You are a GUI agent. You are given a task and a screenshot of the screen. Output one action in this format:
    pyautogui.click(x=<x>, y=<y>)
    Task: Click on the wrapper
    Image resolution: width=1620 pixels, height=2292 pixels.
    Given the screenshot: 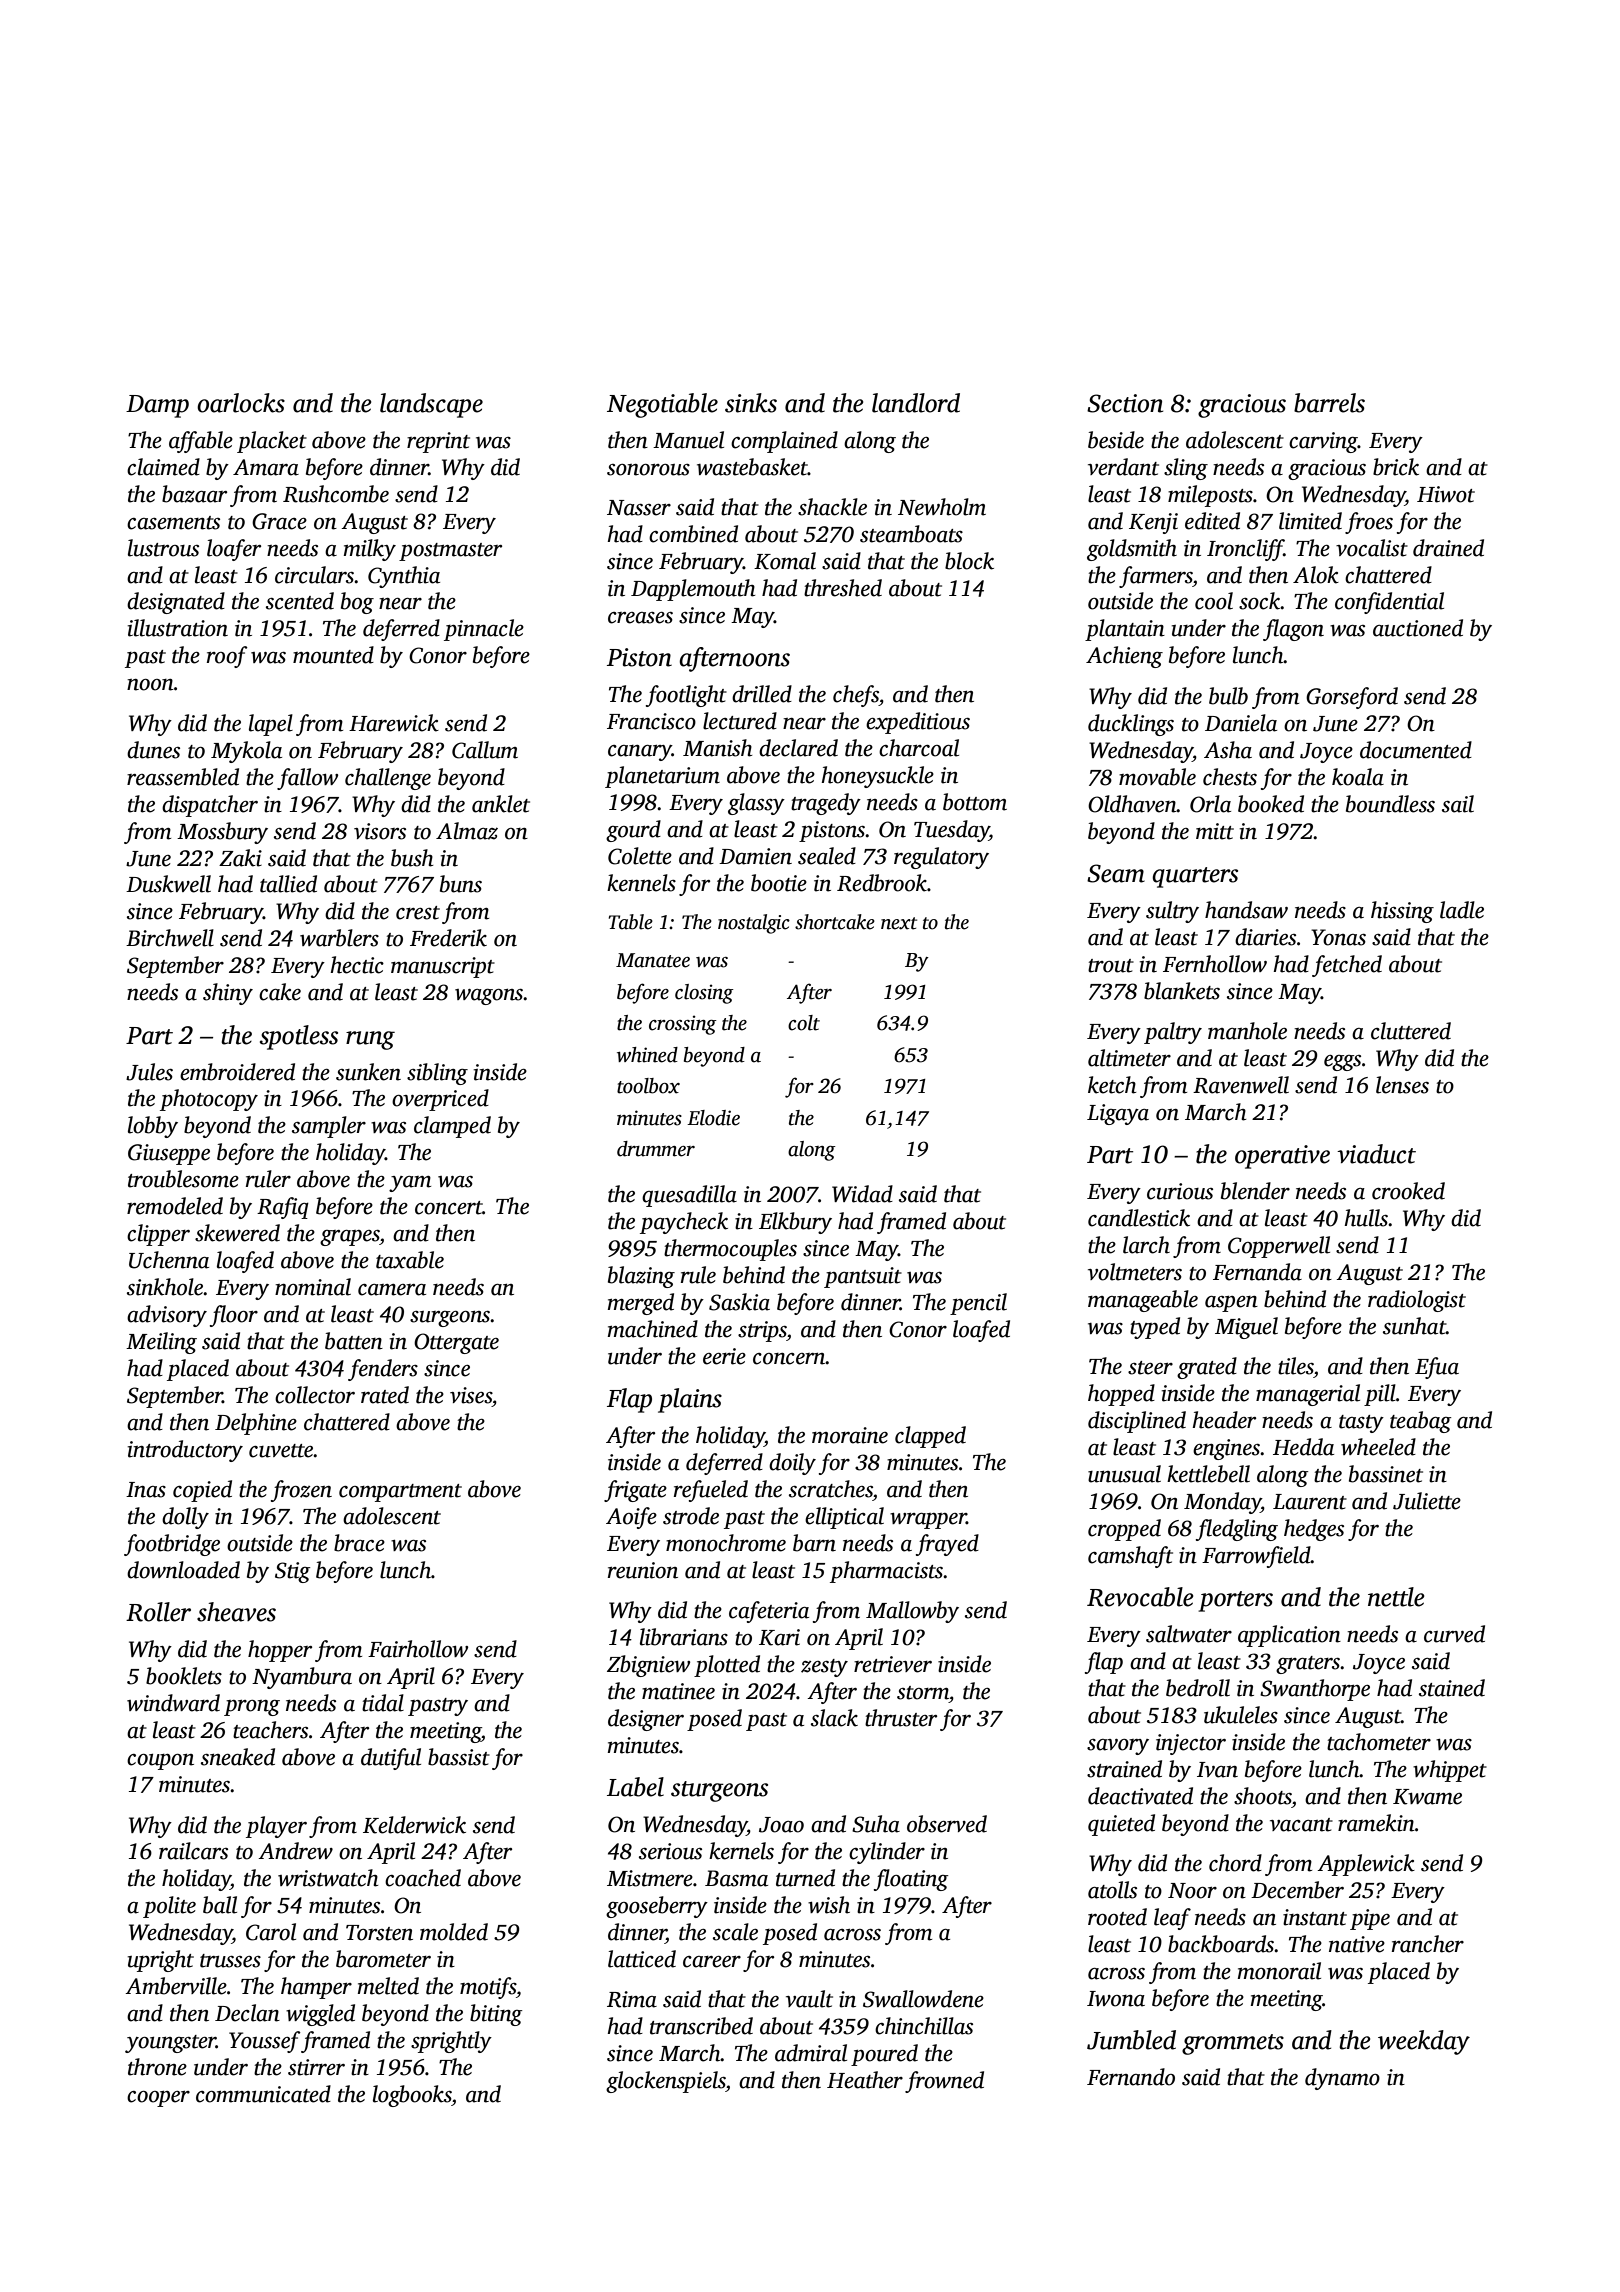 What is the action you would take?
    pyautogui.click(x=928, y=1521)
